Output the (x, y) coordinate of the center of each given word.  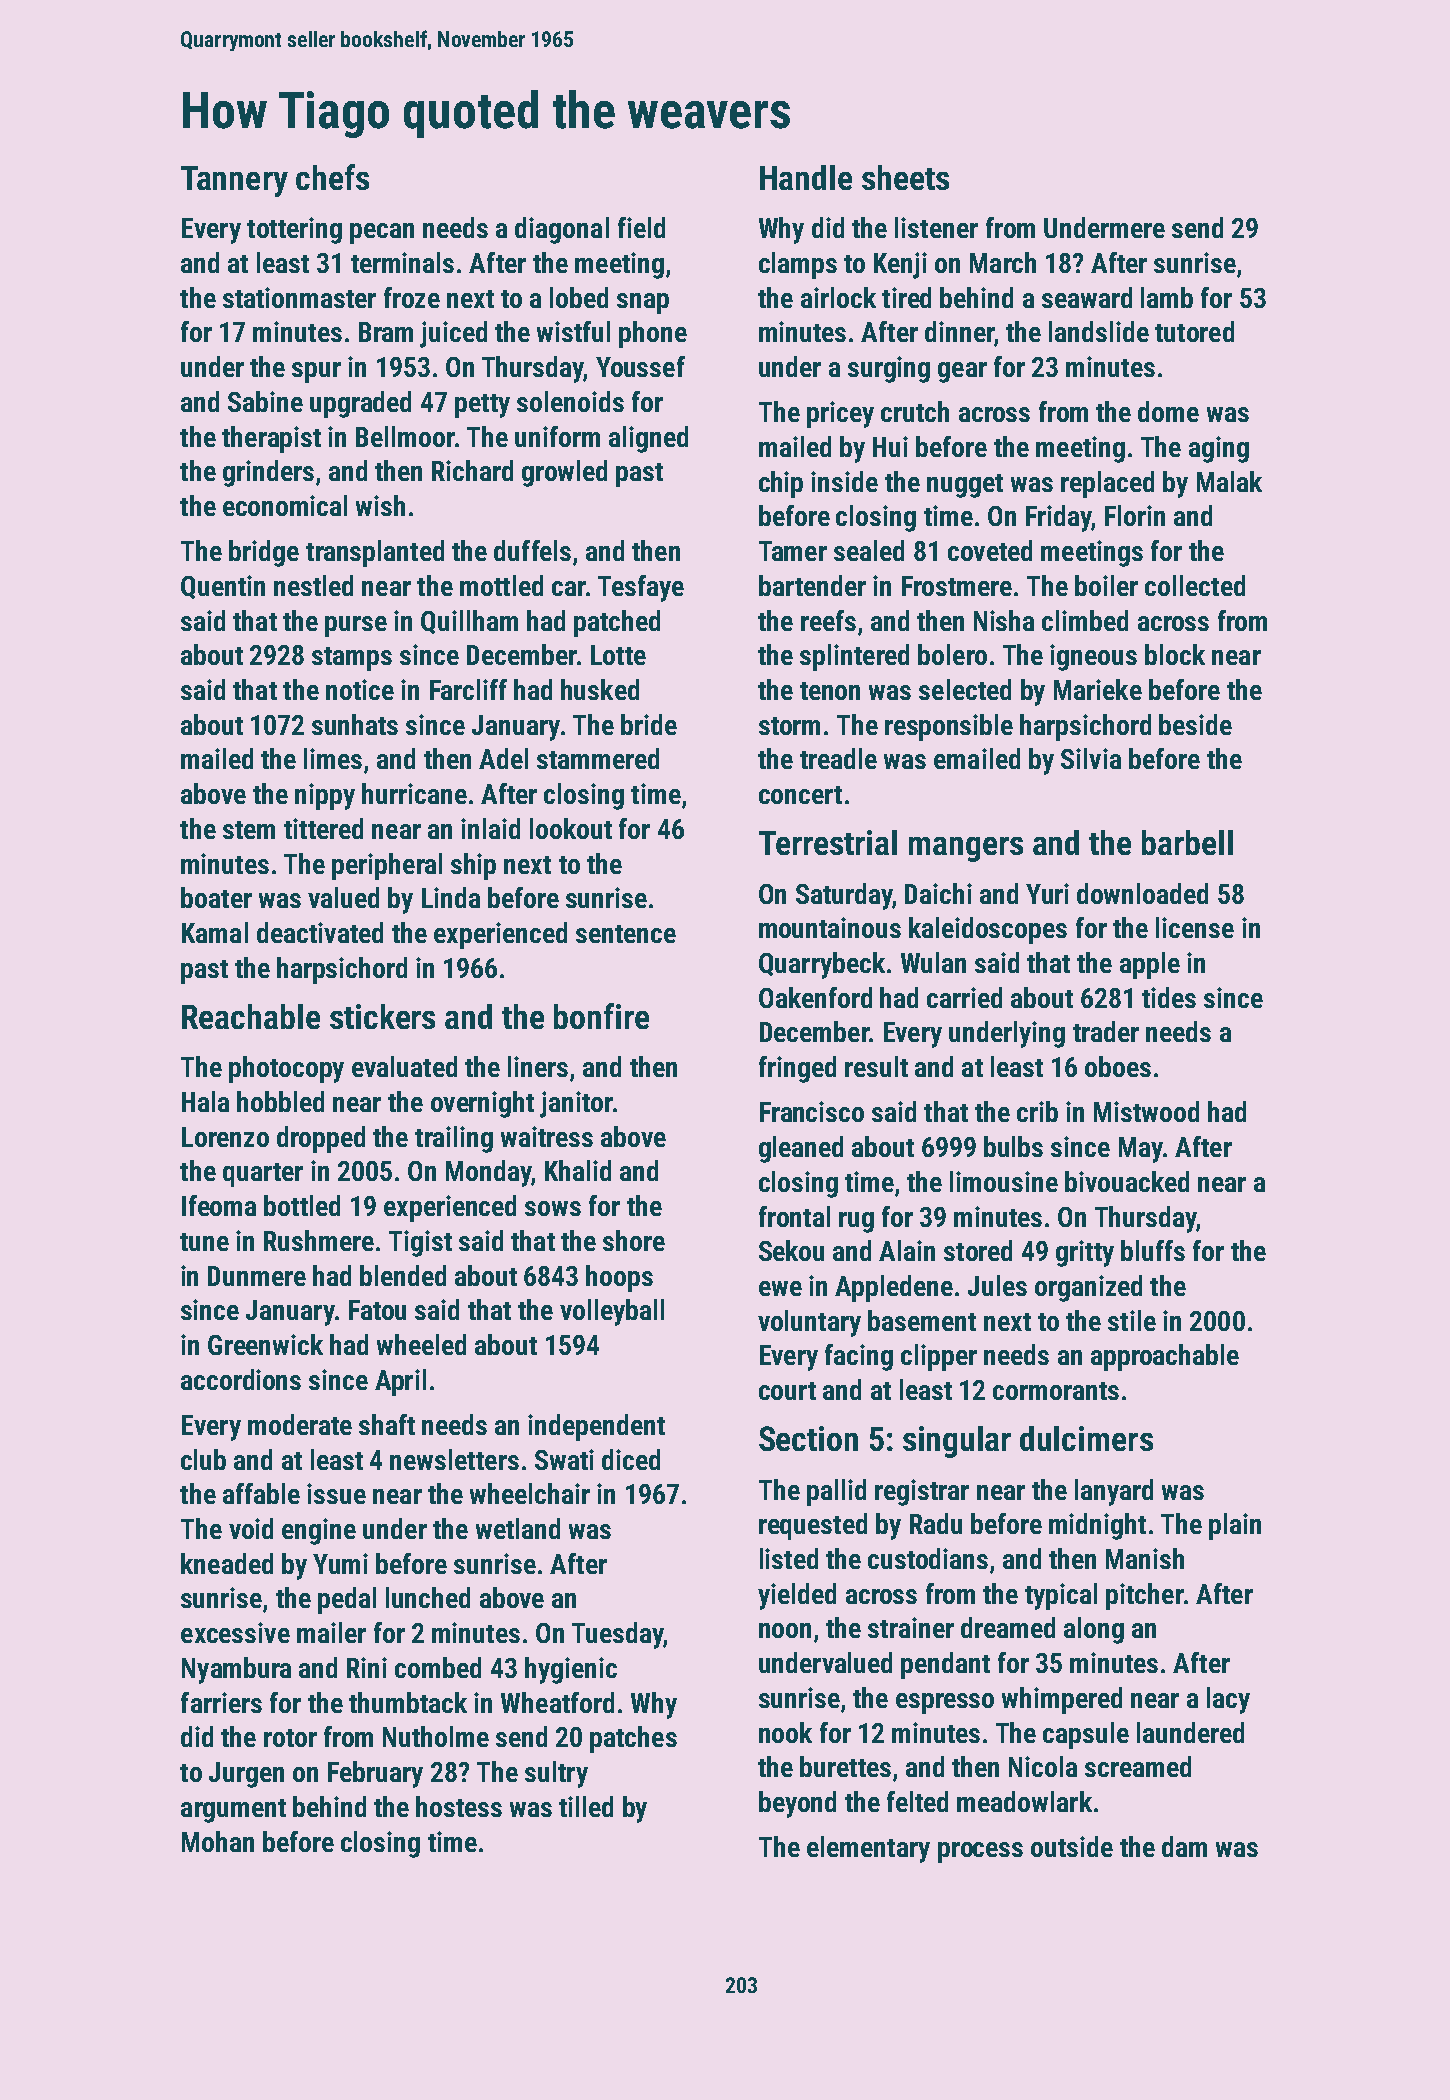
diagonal (562, 230)
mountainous (830, 927)
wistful (573, 331)
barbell (1187, 842)
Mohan (218, 1841)
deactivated (320, 932)
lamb (1167, 297)
